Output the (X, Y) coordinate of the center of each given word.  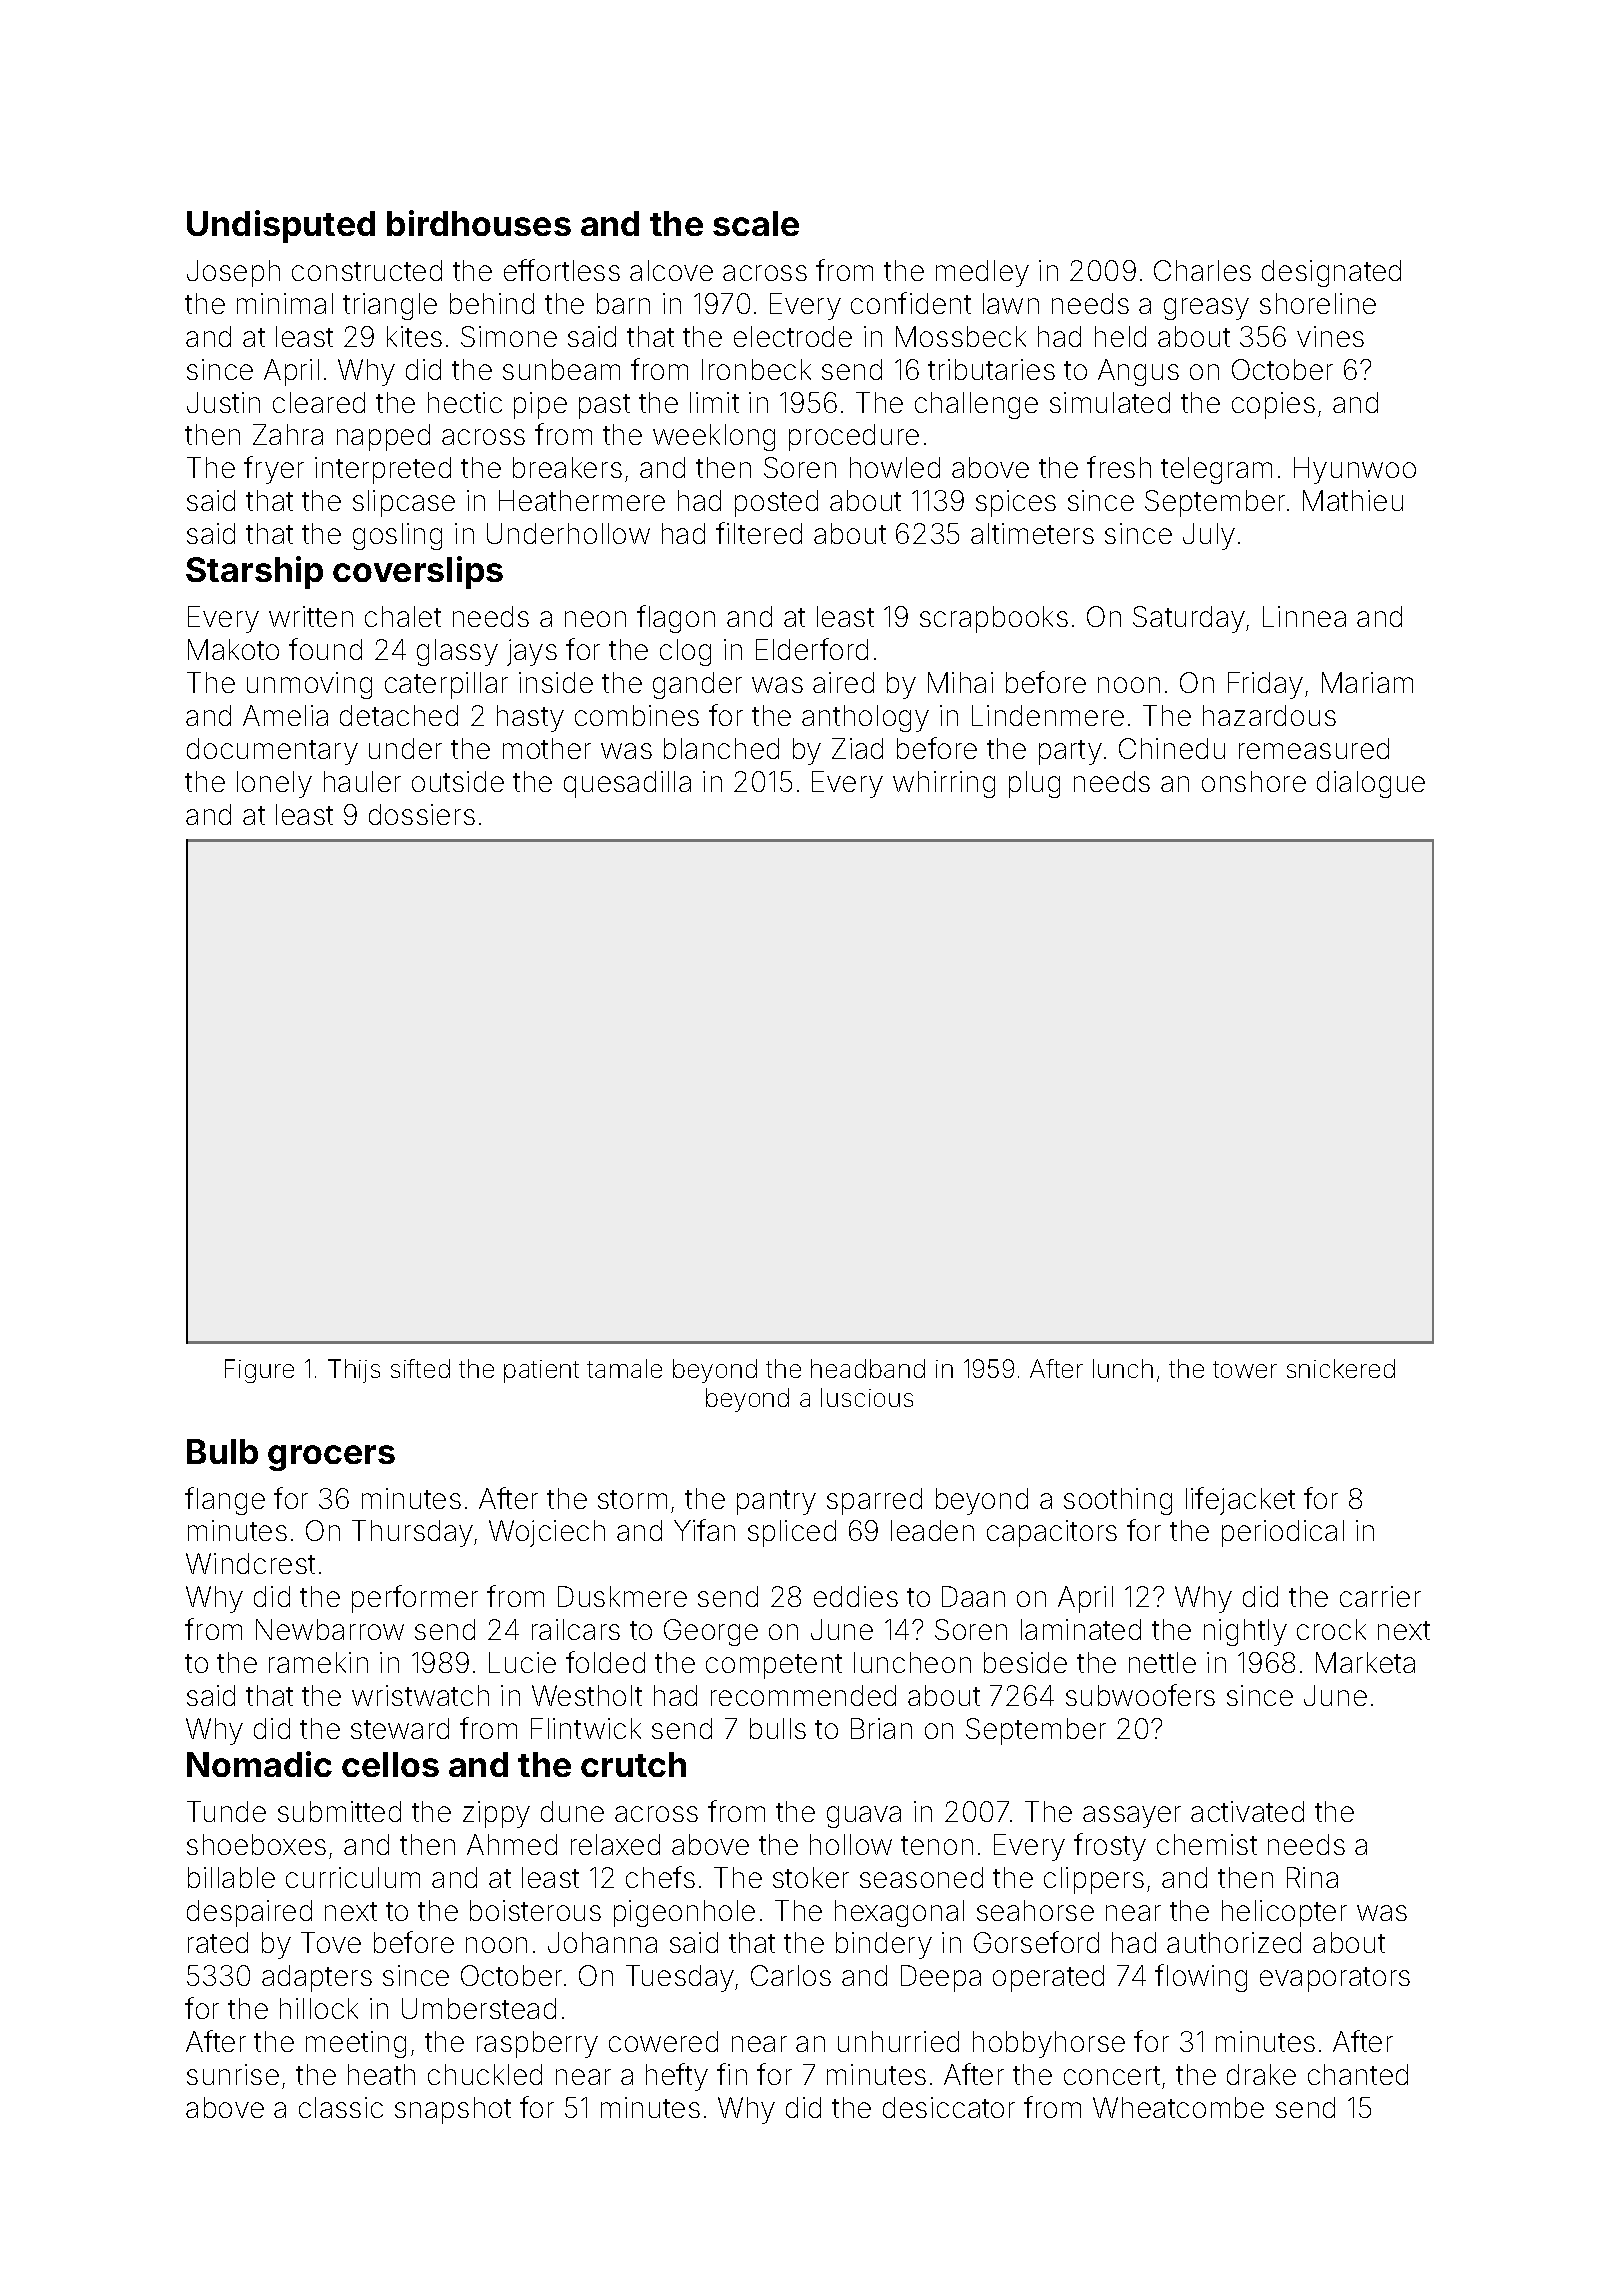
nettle (1162, 1662)
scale (756, 223)
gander (697, 685)
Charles (1202, 270)
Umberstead (479, 2008)
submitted (339, 1811)
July (1209, 536)
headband (868, 1368)
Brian (881, 1728)
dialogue (1371, 784)
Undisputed (281, 226)
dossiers (422, 814)
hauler (362, 781)
